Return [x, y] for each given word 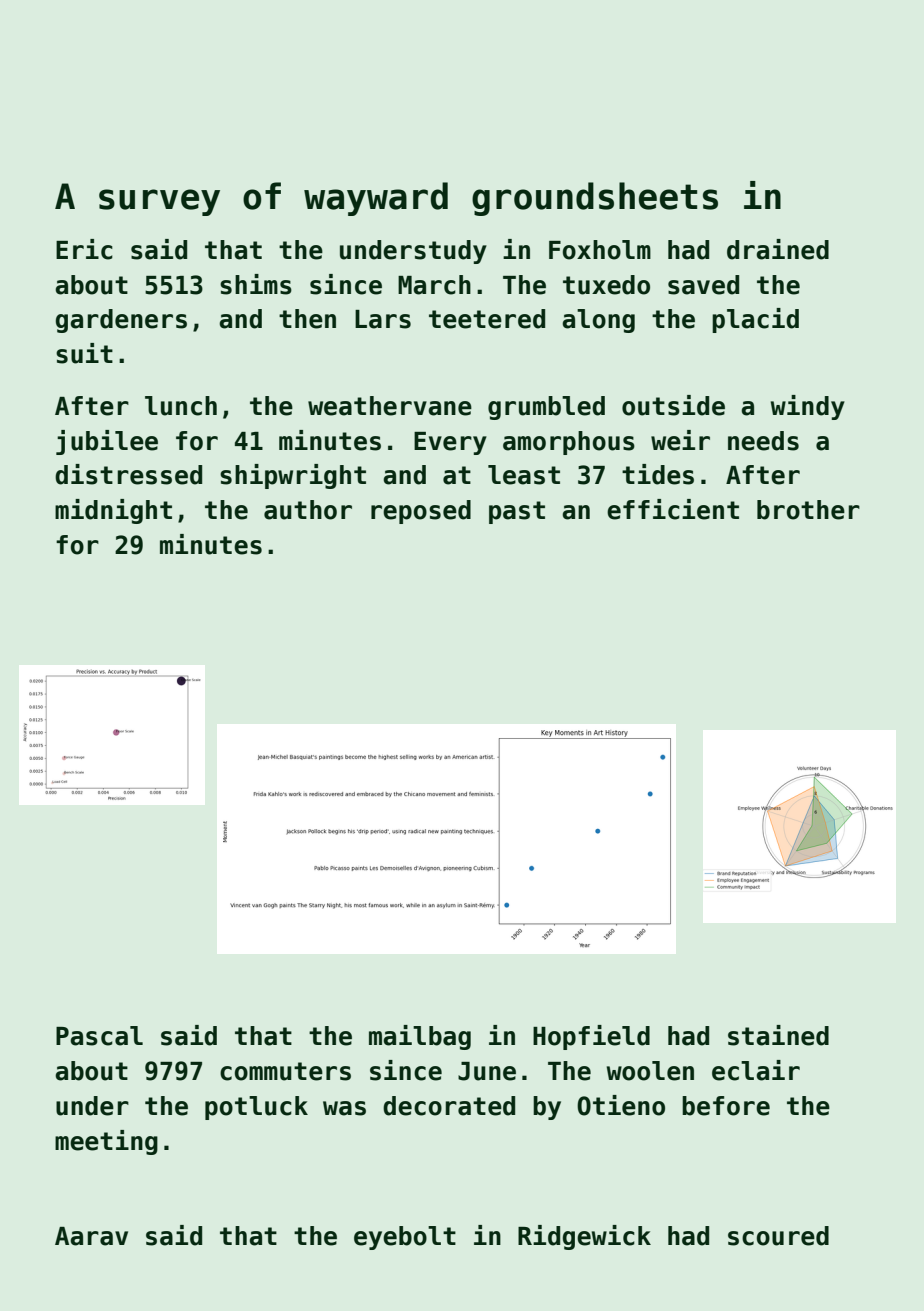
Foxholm [600, 250]
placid [755, 320]
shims [256, 284]
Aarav [91, 1236]
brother [808, 510]
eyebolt [405, 1238]
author [308, 510]
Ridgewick [584, 1237]
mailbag [420, 1037]
